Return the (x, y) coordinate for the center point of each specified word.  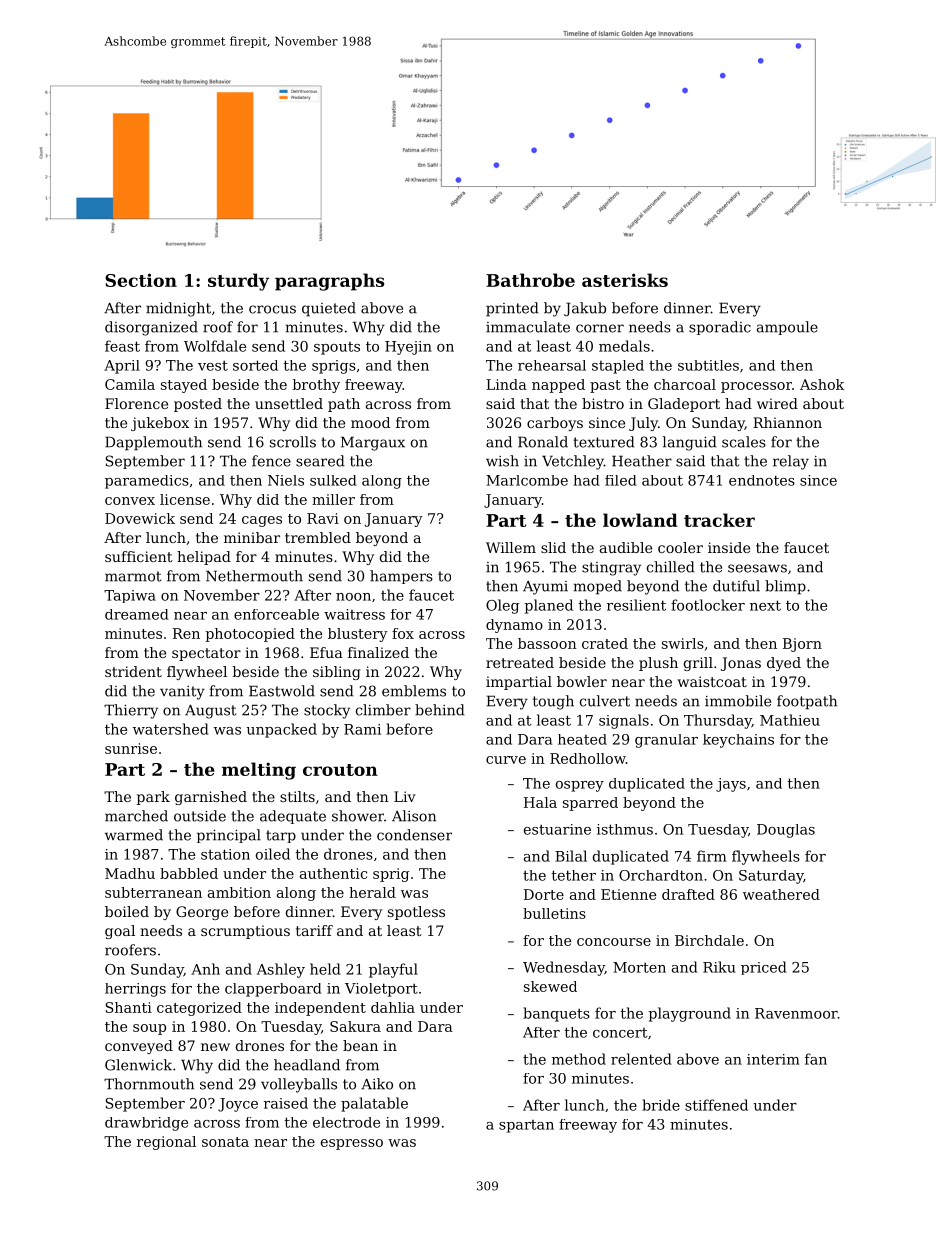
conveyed (139, 1047)
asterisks (625, 280)
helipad (204, 558)
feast (122, 346)
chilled (671, 567)
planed (548, 606)
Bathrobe (530, 280)
